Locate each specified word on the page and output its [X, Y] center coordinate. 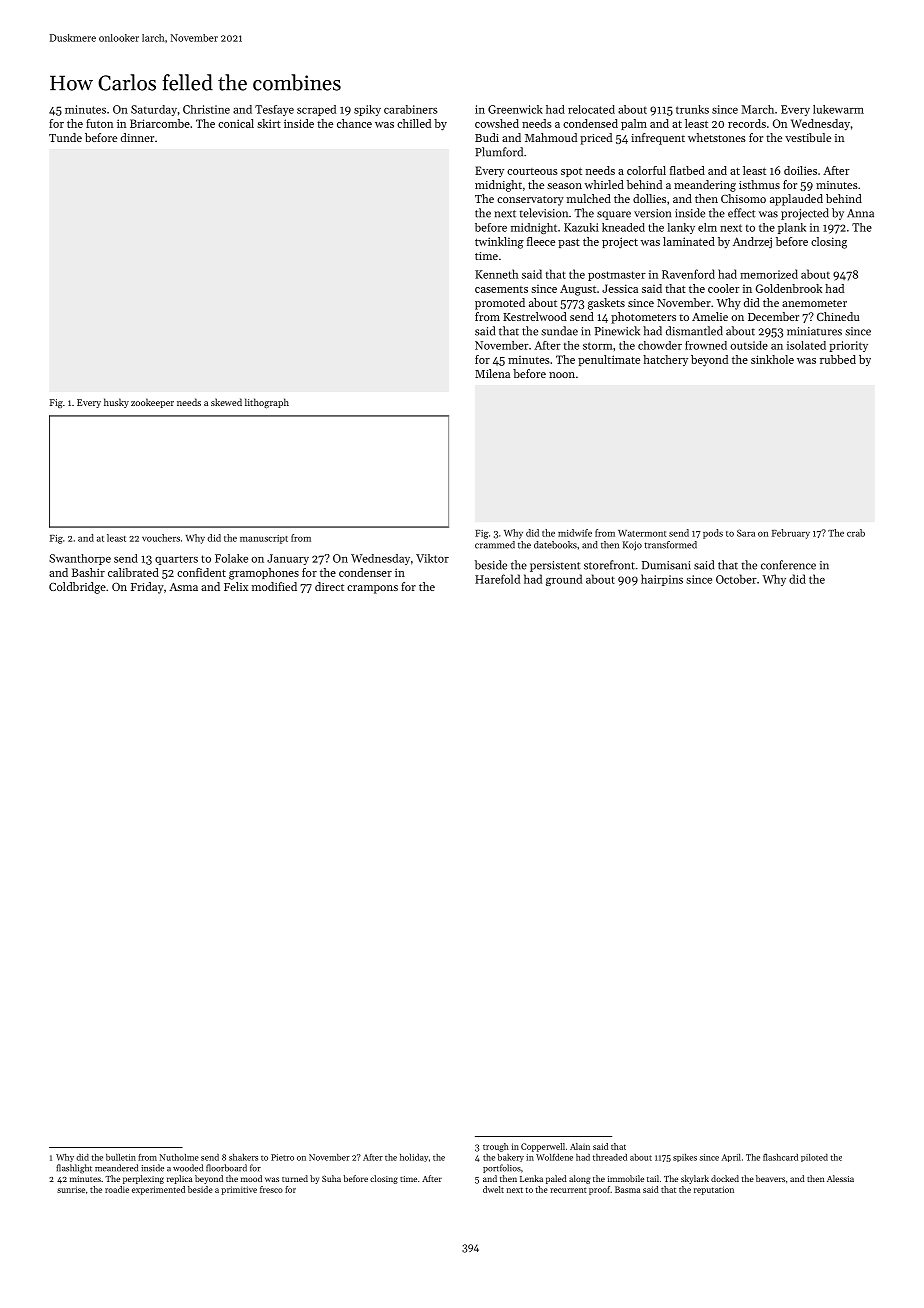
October [736, 579]
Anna [860, 213]
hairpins [662, 580]
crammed [495, 545]
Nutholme [179, 1157]
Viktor [432, 558]
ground [564, 580]
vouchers [161, 538]
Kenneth [496, 274]
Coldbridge [77, 588]
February [791, 534]
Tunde [65, 137]
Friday [147, 588]
